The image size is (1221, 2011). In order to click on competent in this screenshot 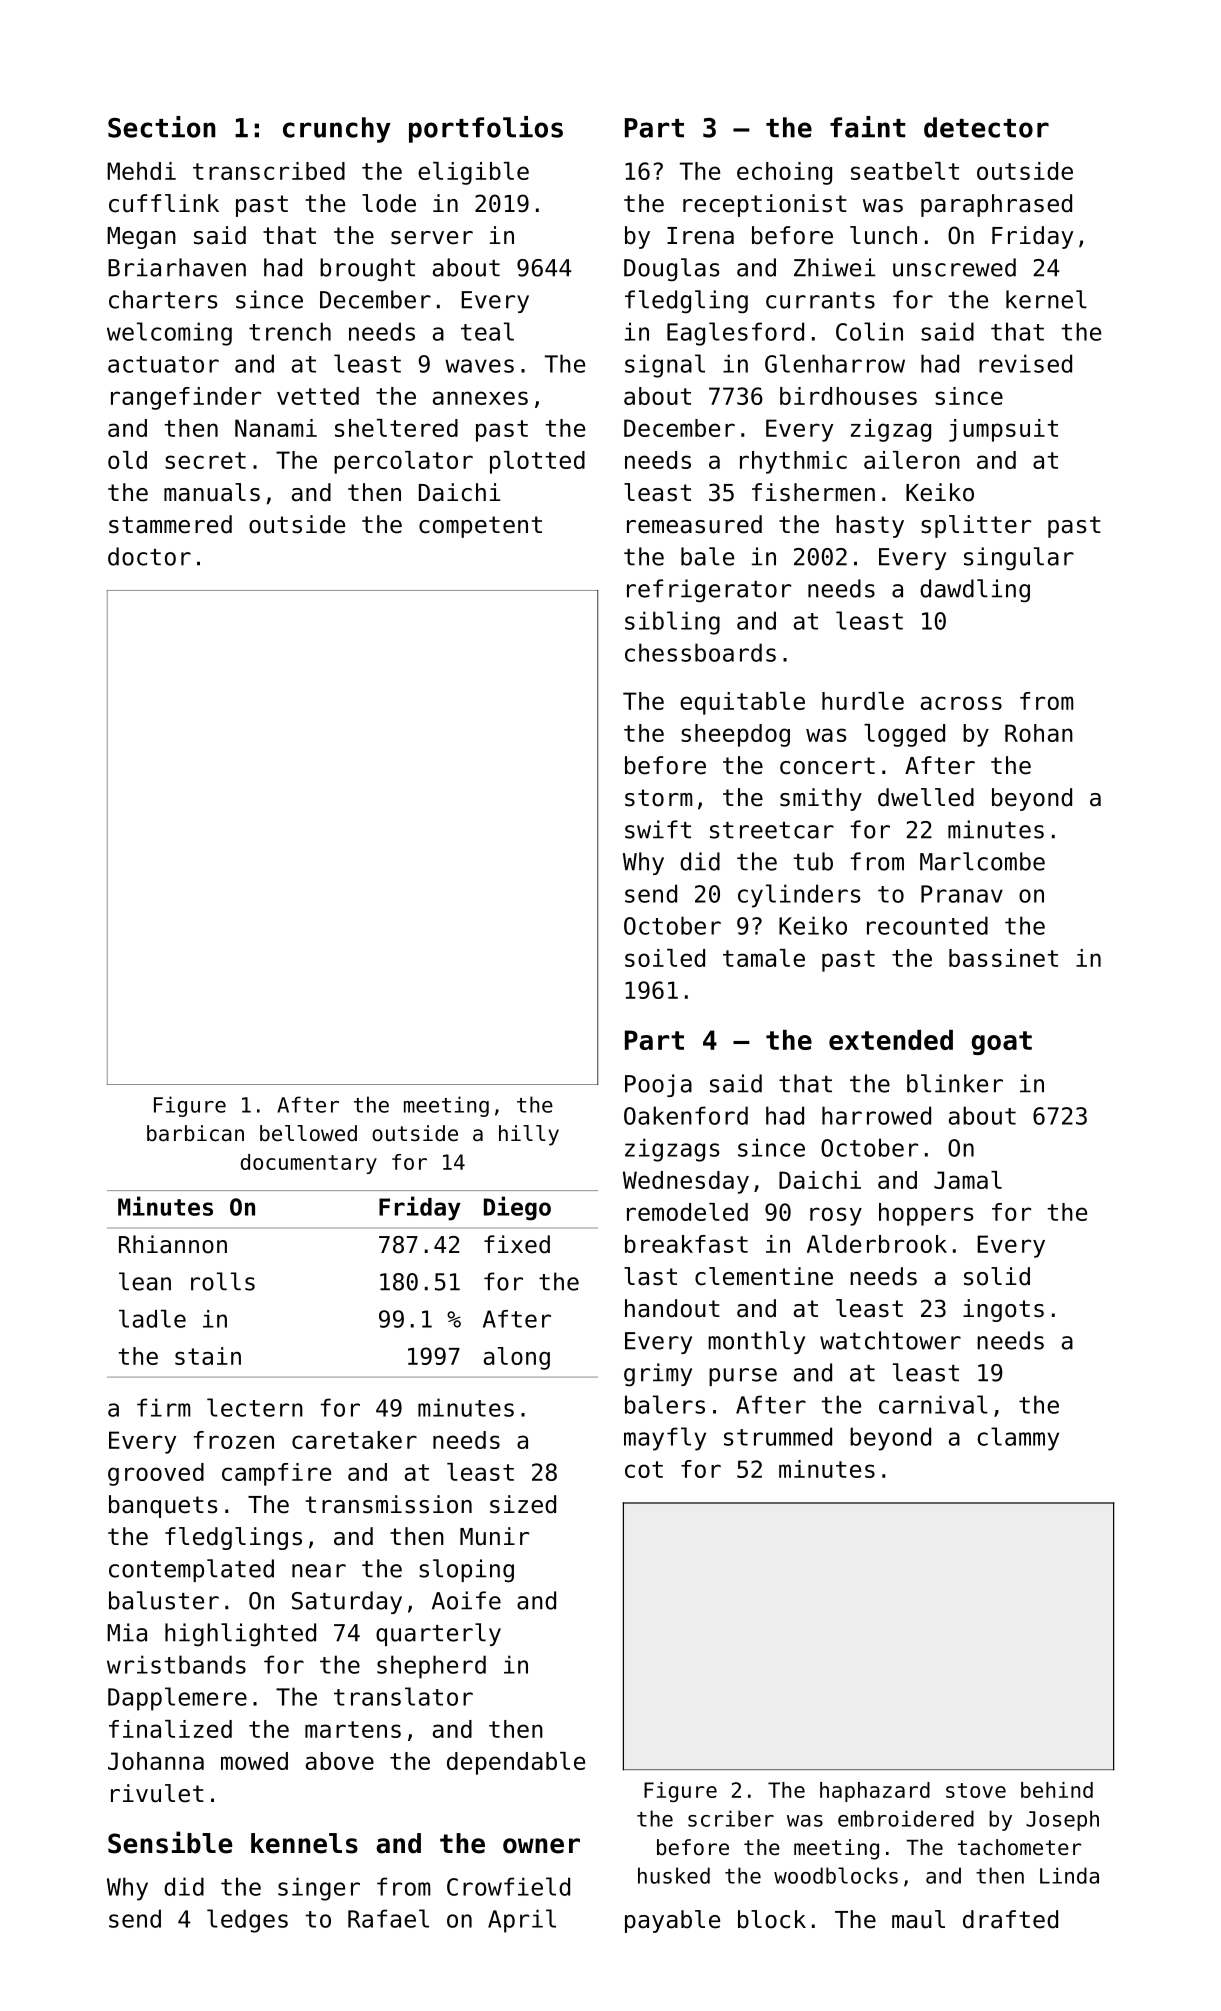, I will do `click(480, 527)`.
